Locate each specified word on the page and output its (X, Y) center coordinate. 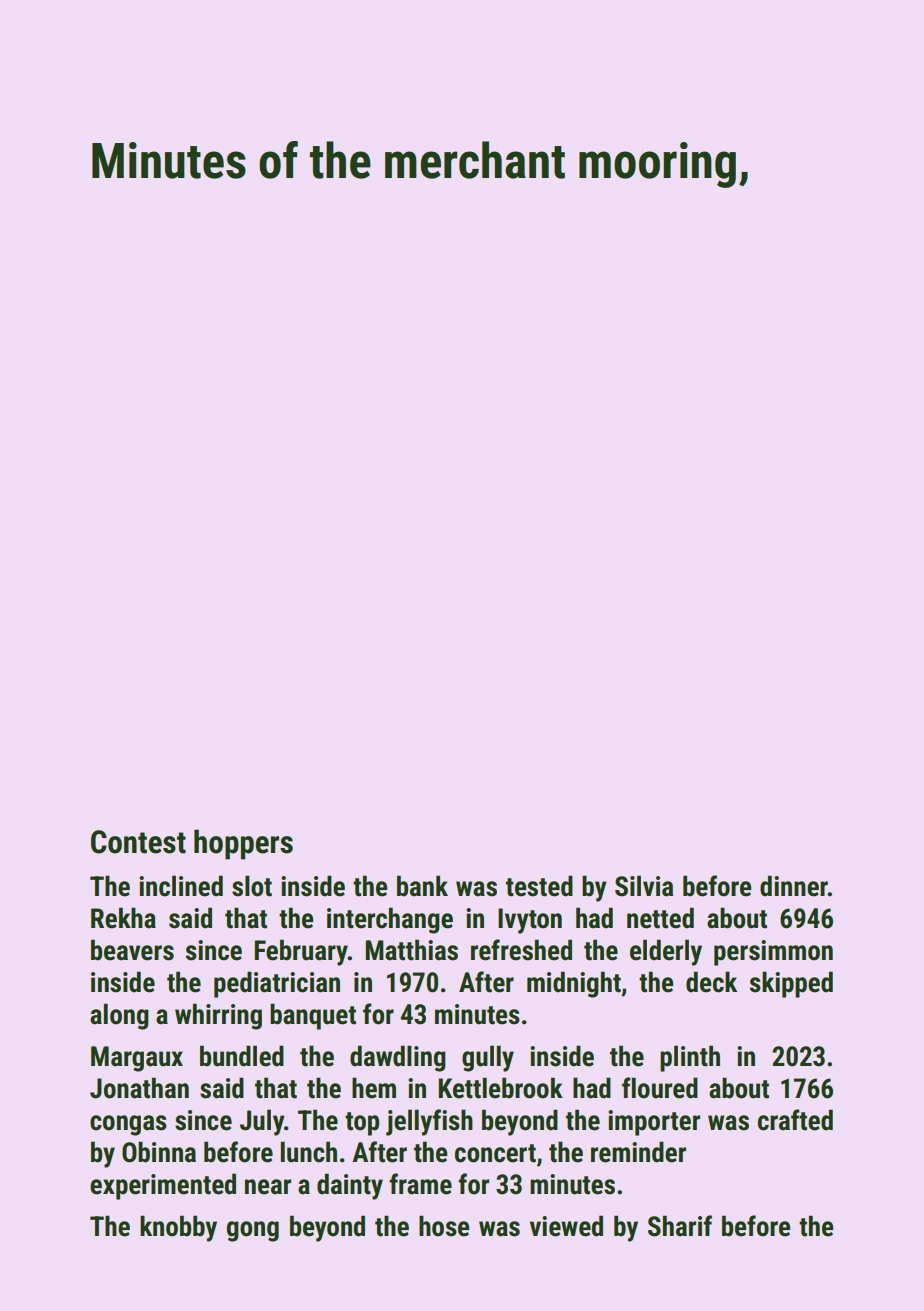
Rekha (123, 918)
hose (444, 1226)
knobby (178, 1228)
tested (539, 886)
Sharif (680, 1226)
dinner (794, 886)
